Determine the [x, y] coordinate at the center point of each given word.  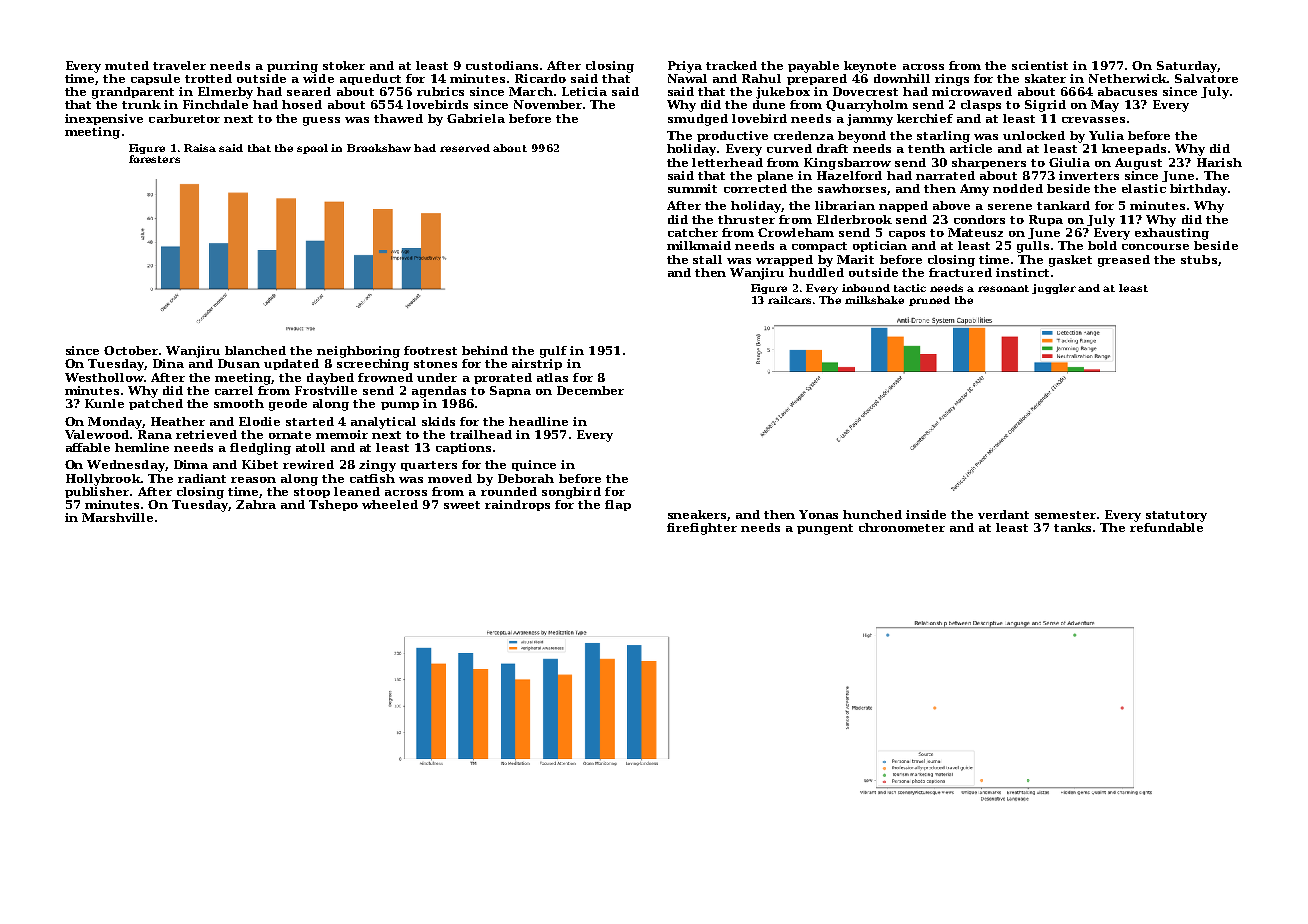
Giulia [1069, 162]
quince [534, 465]
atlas [552, 377]
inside [926, 514]
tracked [731, 65]
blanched [255, 350]
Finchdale [215, 104]
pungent [825, 529]
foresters [154, 159]
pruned [929, 301]
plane [775, 176]
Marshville [117, 517]
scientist [1040, 65]
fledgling [260, 449]
